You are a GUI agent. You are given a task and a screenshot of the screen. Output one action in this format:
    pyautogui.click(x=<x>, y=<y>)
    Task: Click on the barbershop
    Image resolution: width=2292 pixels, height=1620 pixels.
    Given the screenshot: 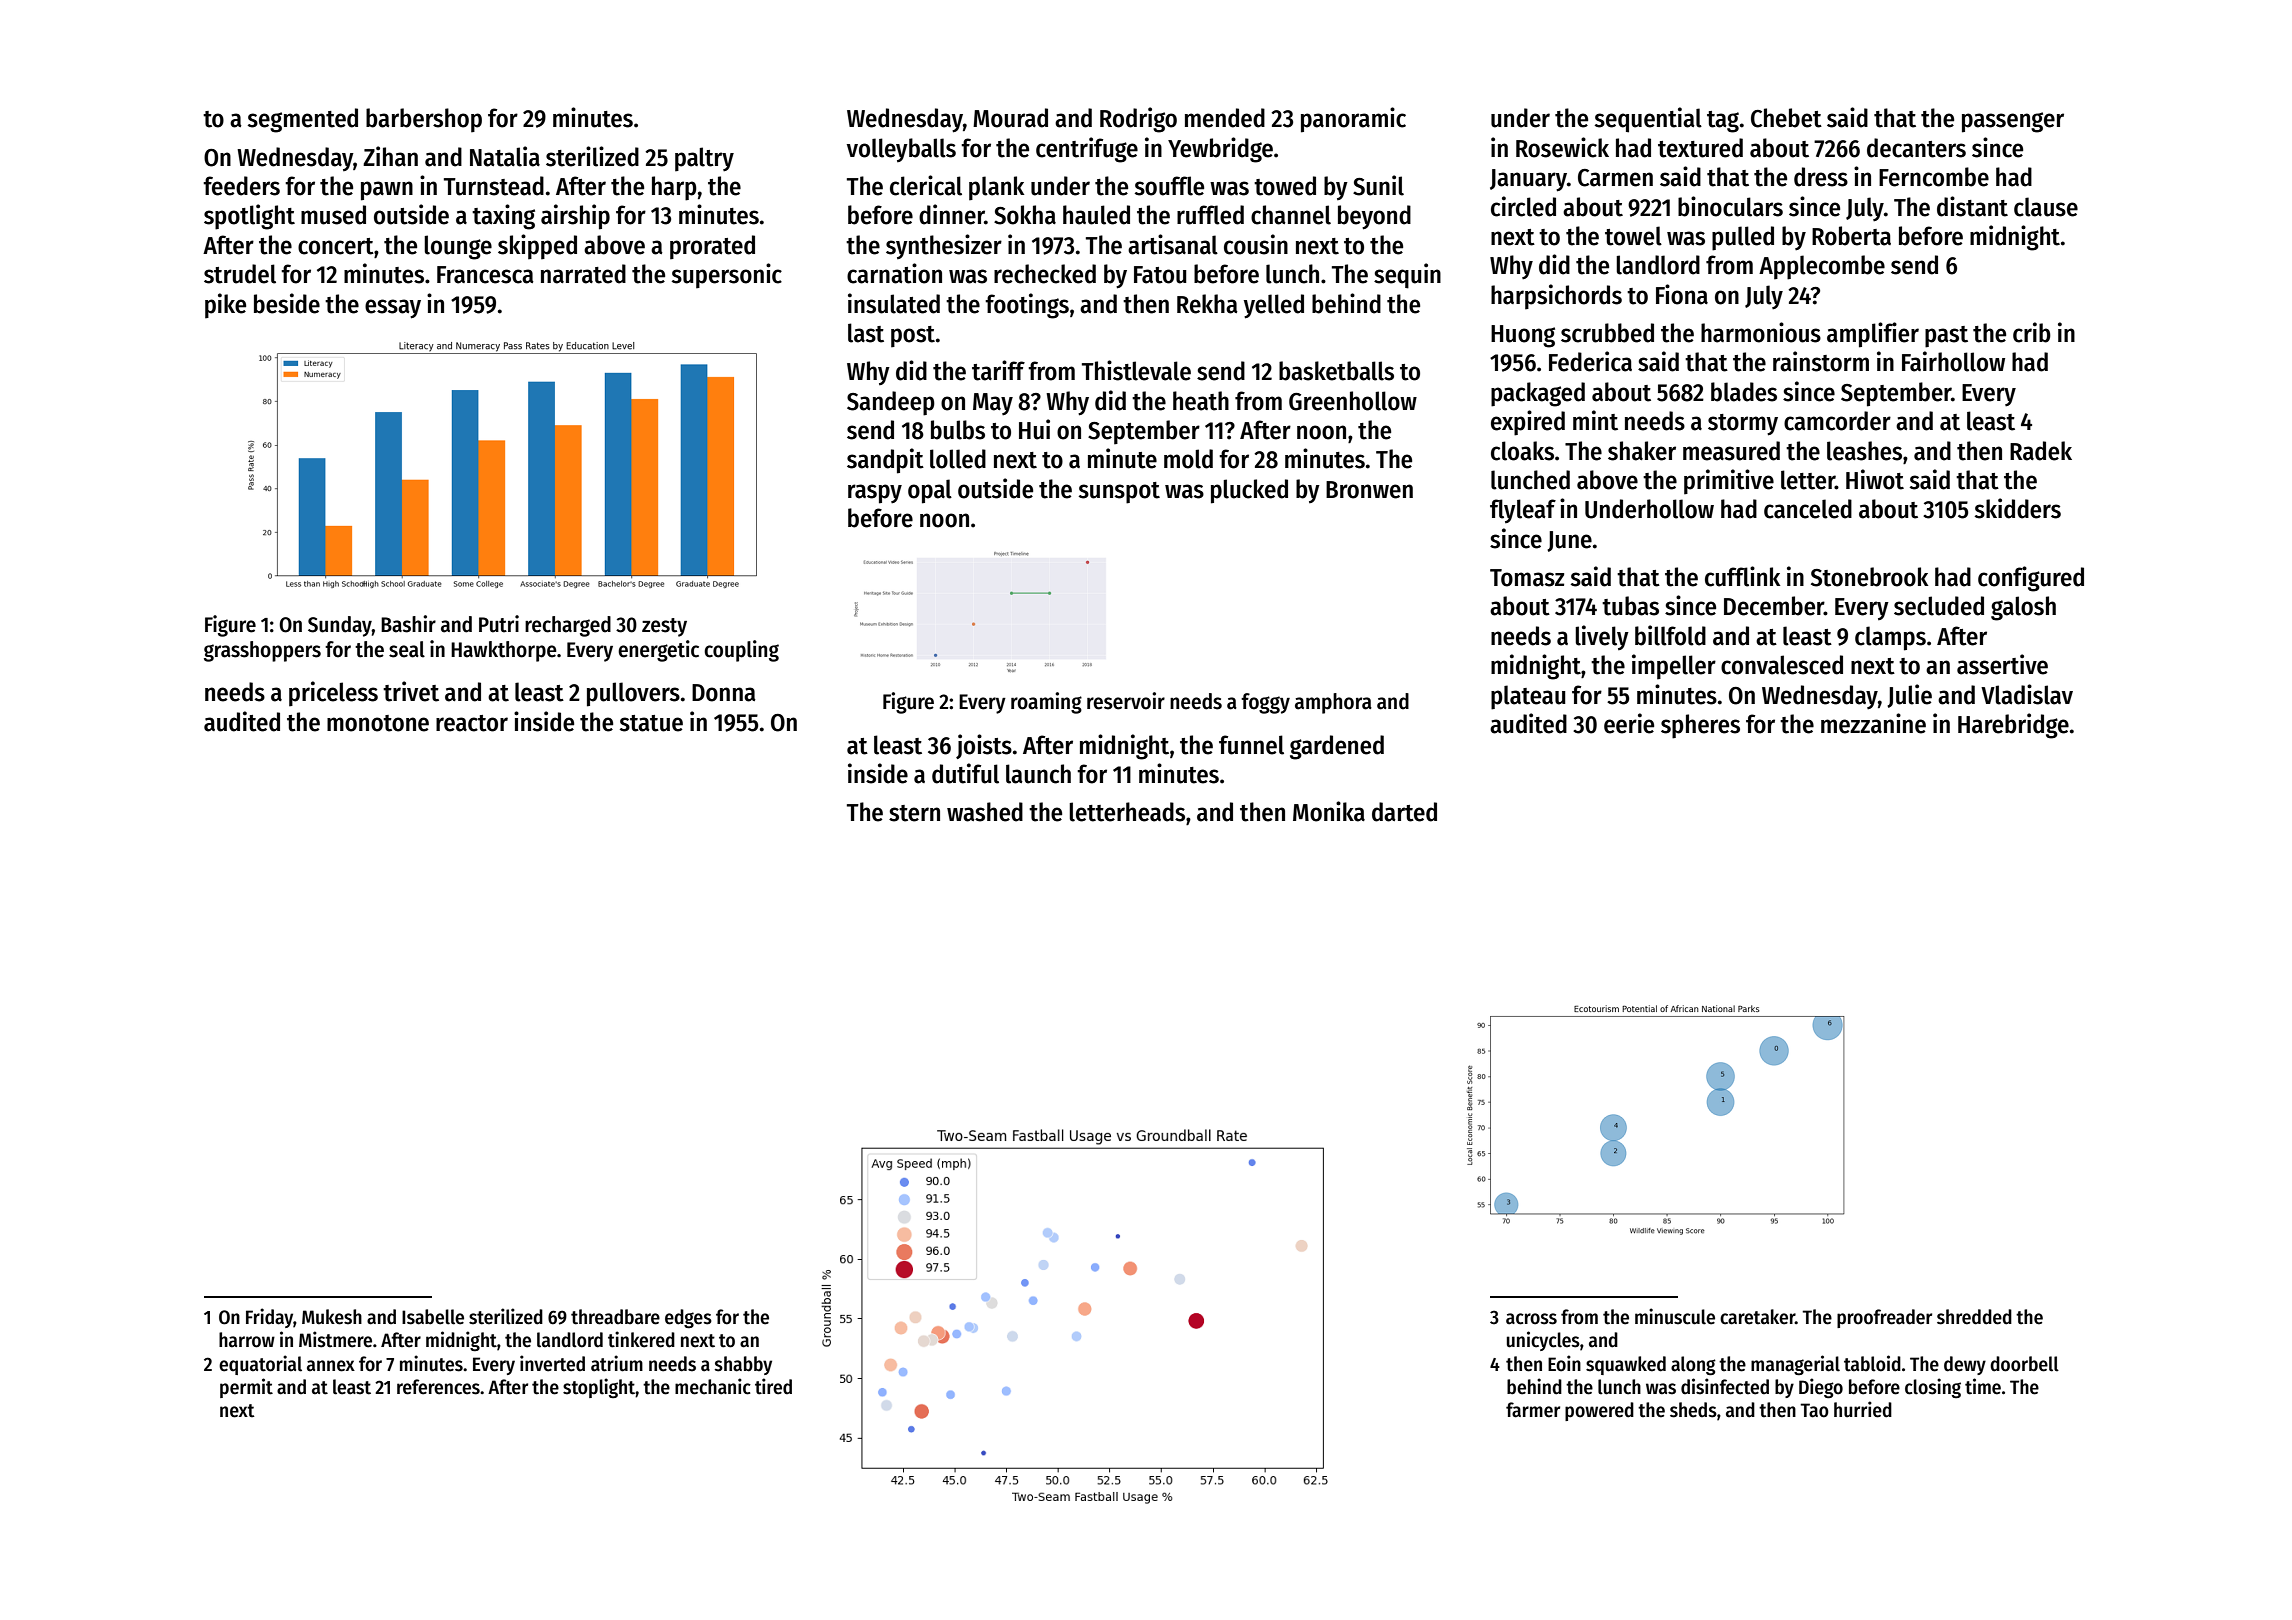 What is the action you would take?
    pyautogui.click(x=424, y=120)
